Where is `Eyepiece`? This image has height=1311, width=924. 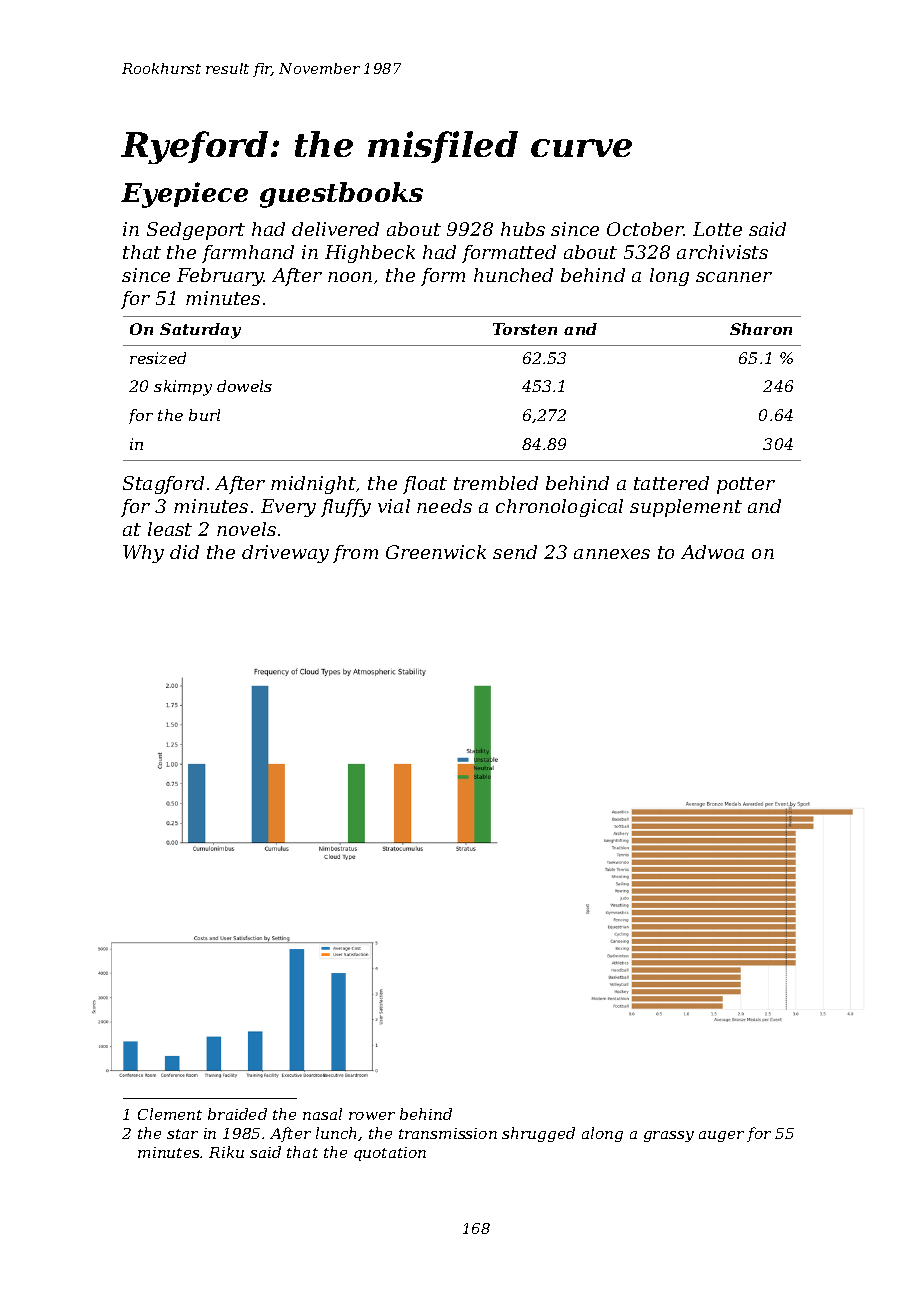 Eyepiece is located at coordinates (184, 195).
